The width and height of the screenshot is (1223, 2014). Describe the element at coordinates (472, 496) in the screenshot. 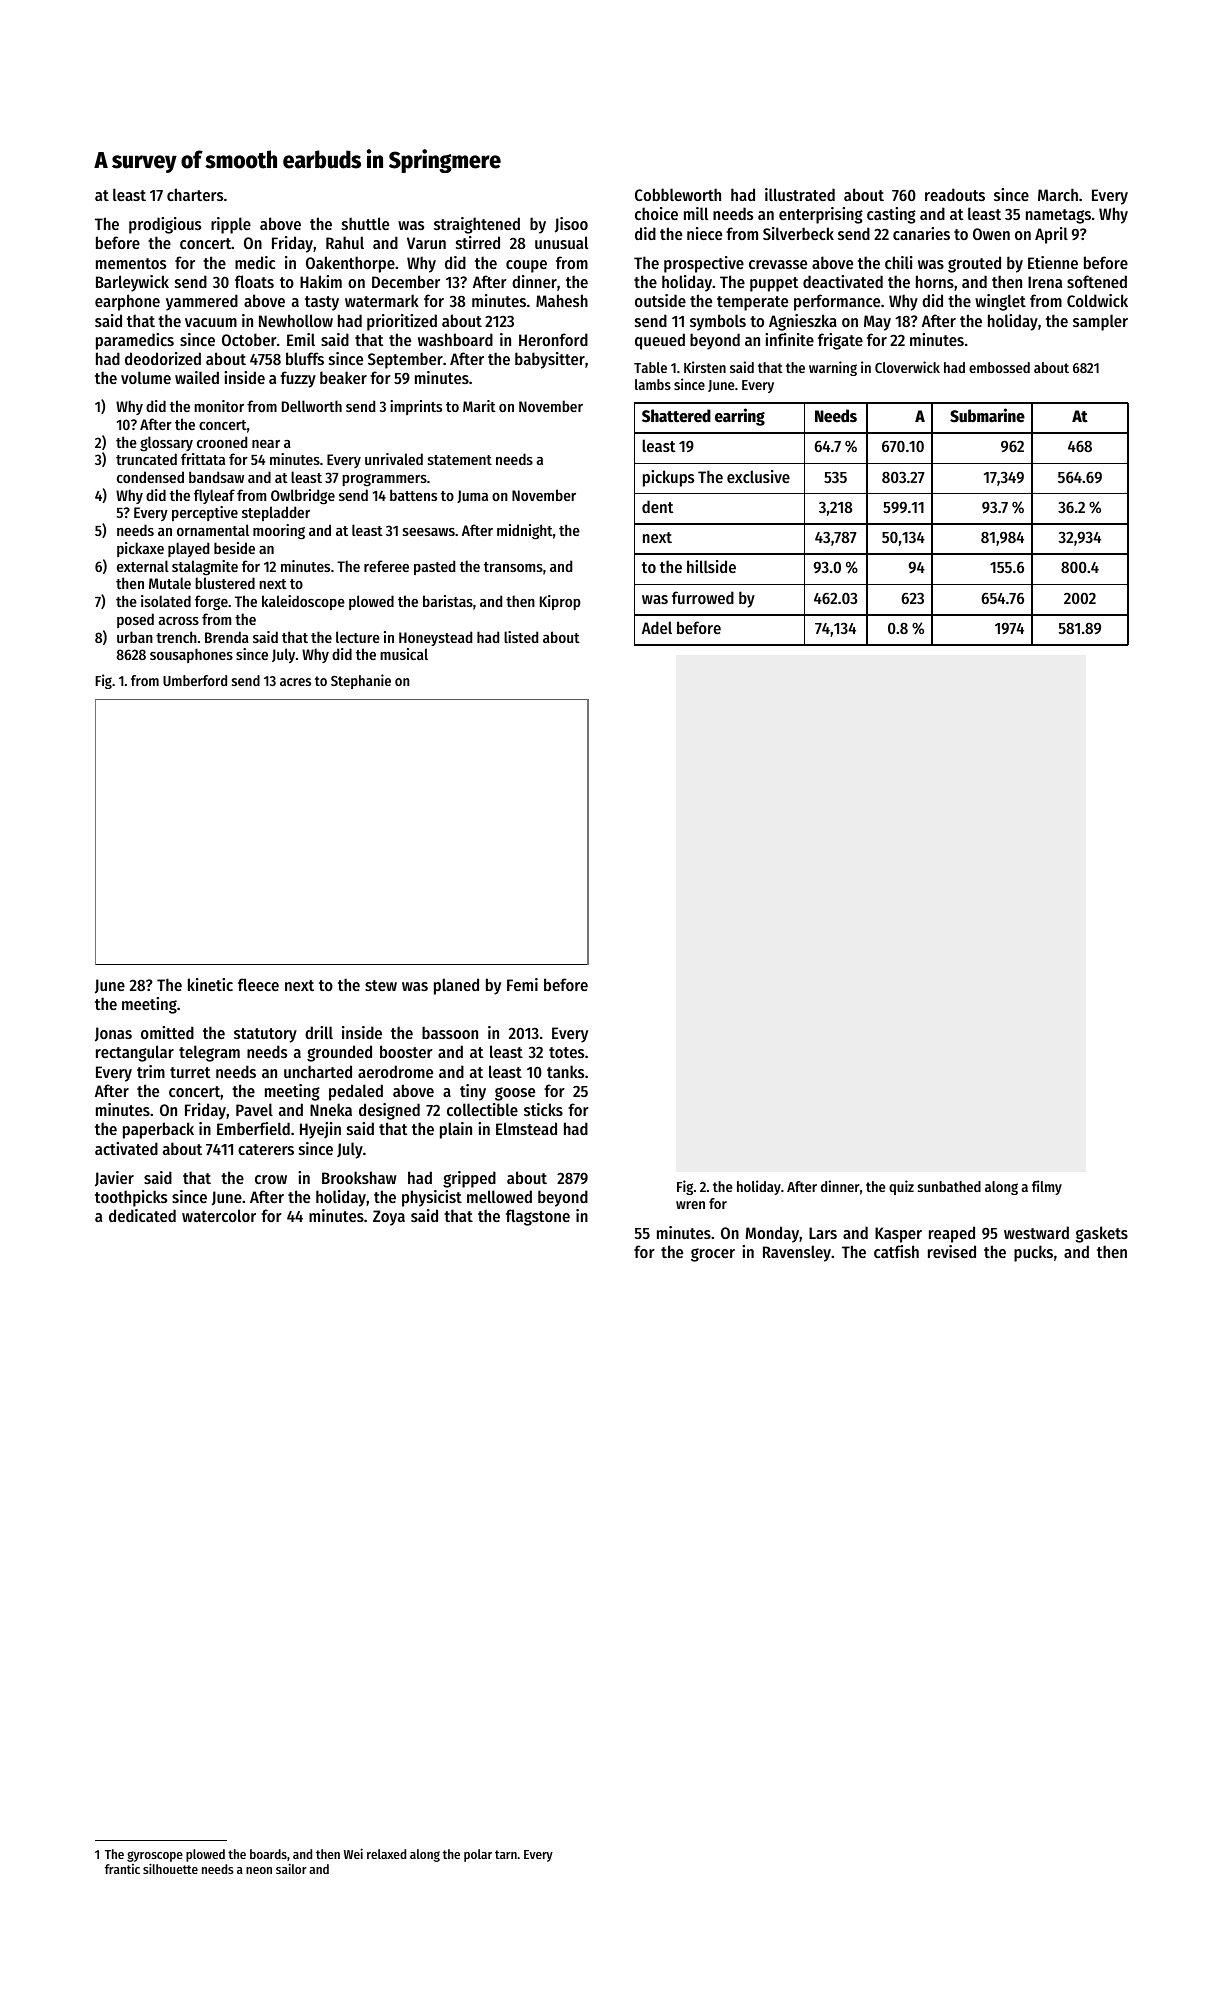

I see `Juma` at that location.
